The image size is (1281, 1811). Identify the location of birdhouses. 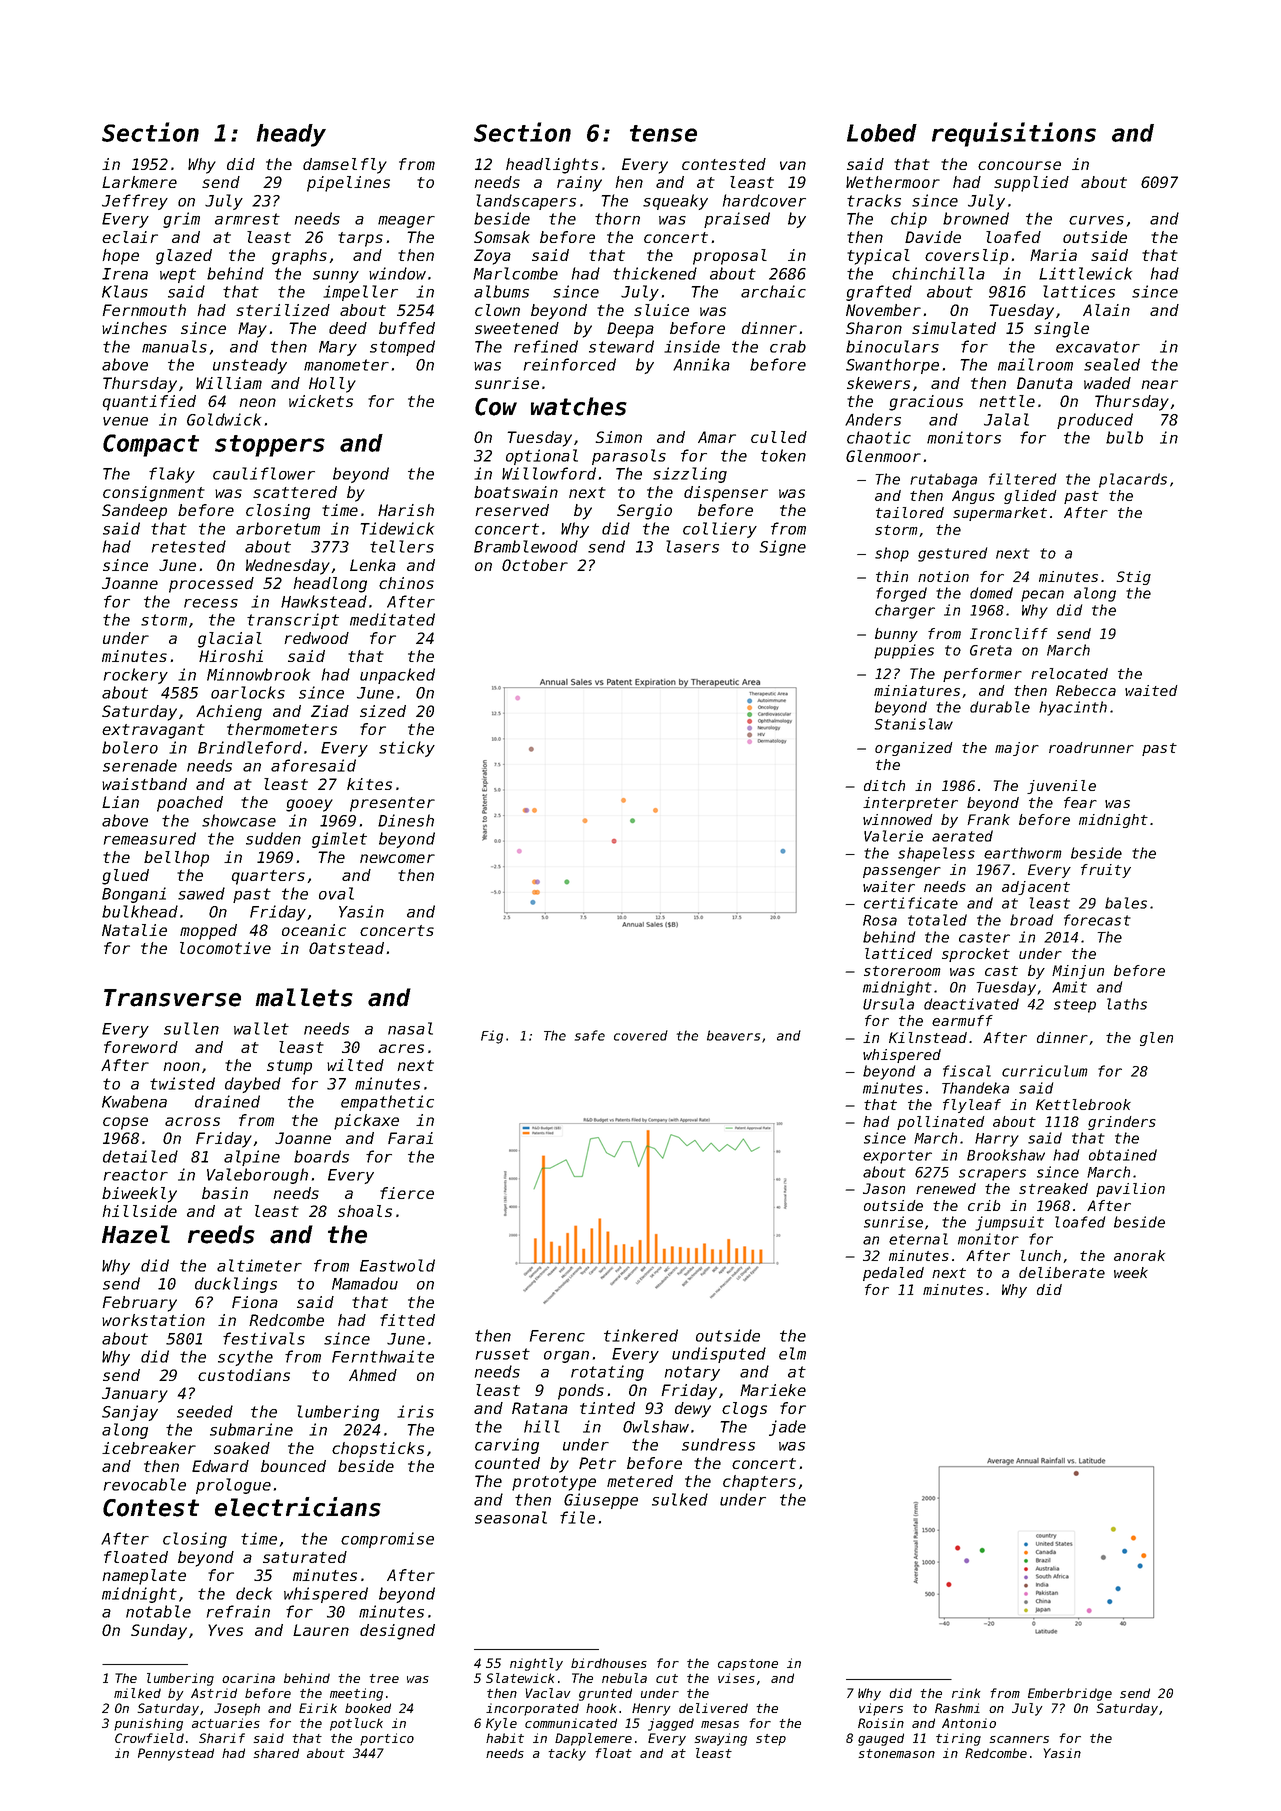
(609, 1663).
